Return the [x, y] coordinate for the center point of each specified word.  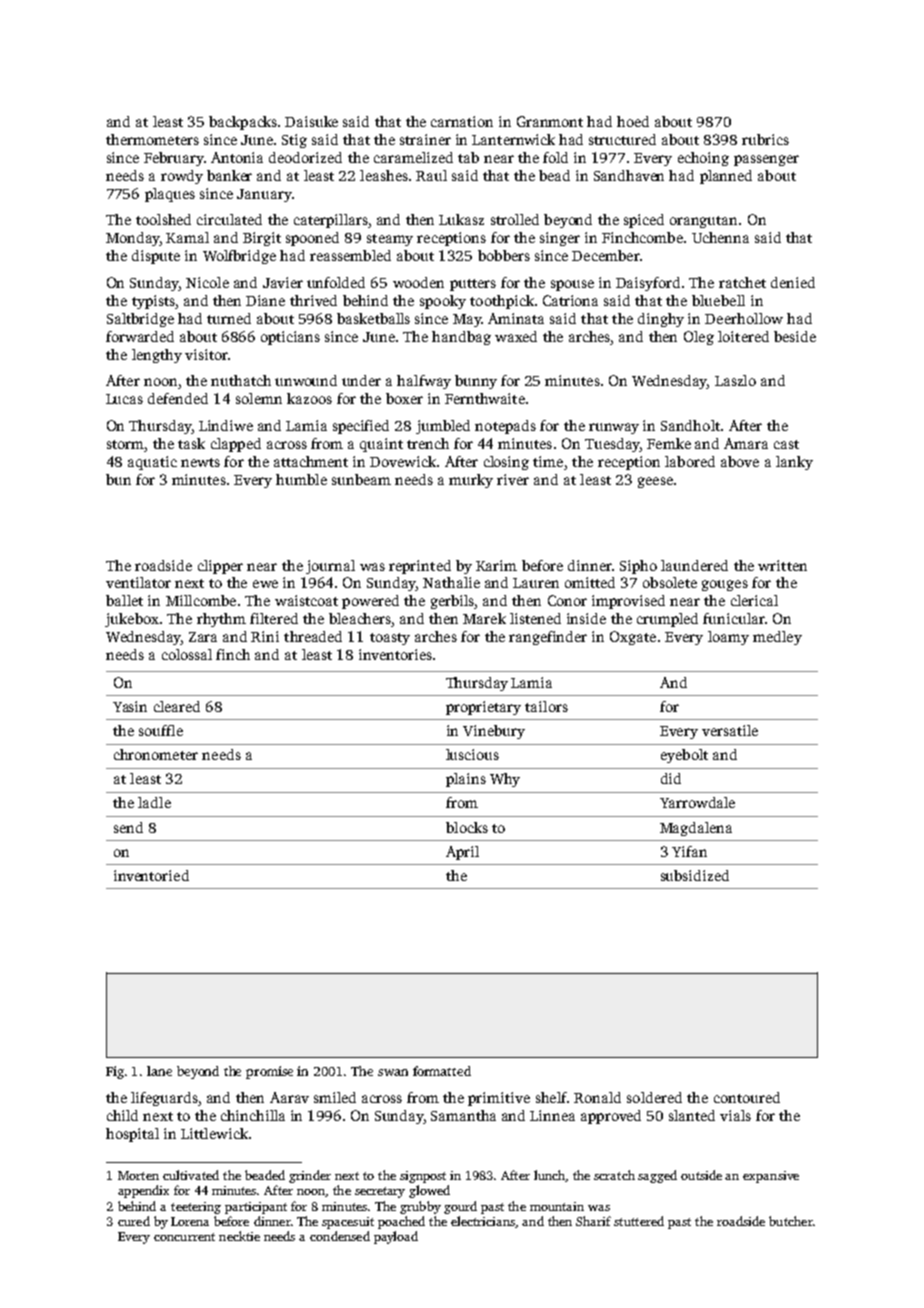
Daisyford [648, 284]
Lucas [124, 399]
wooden [418, 282]
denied [793, 282]
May [467, 320]
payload [396, 1237]
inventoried [151, 875]
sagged [657, 1176]
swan [393, 1072]
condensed [340, 1236]
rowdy [182, 177]
